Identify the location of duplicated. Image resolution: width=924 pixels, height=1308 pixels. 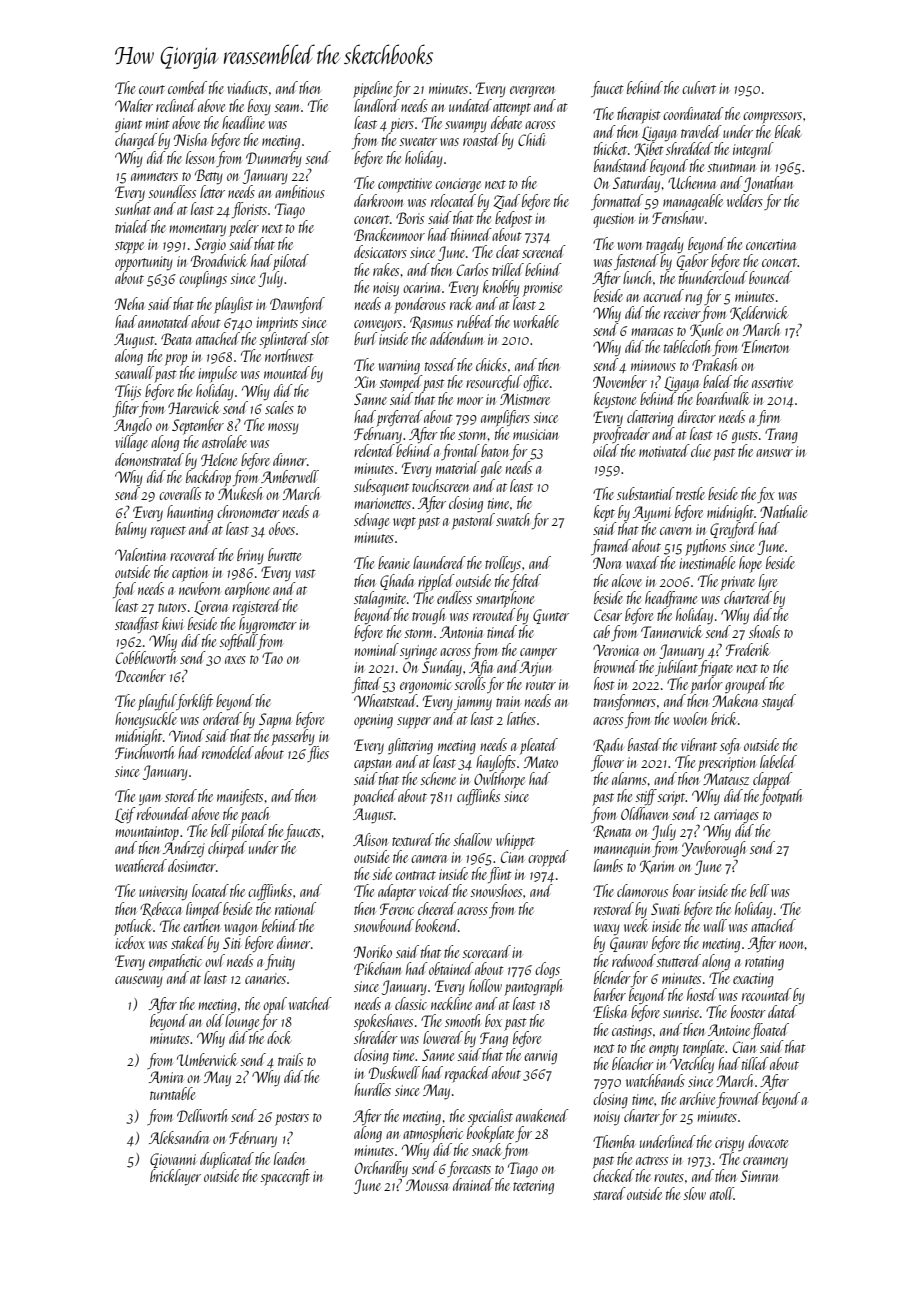
(227, 1160).
